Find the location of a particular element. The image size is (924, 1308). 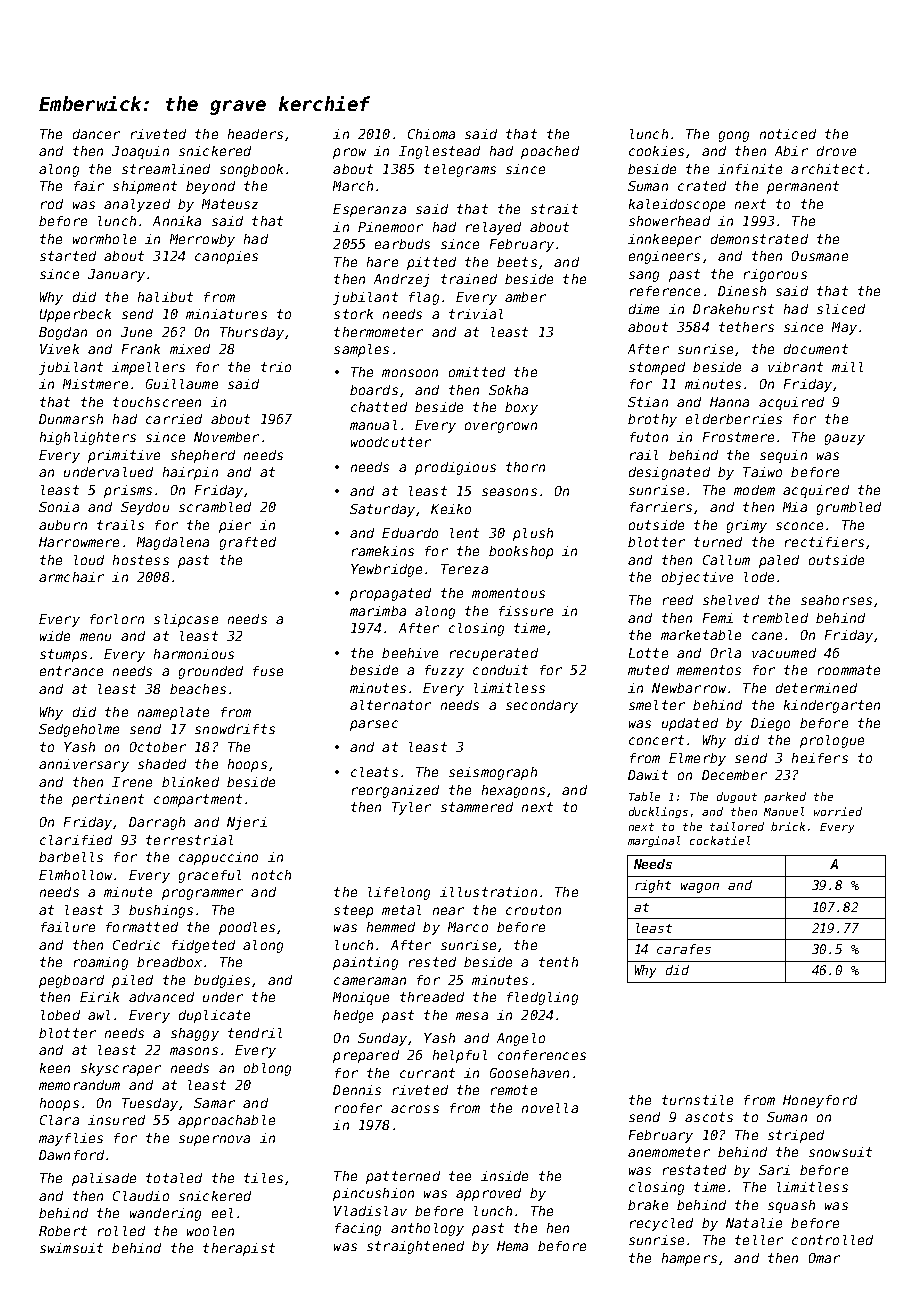

Omar is located at coordinates (824, 1258).
